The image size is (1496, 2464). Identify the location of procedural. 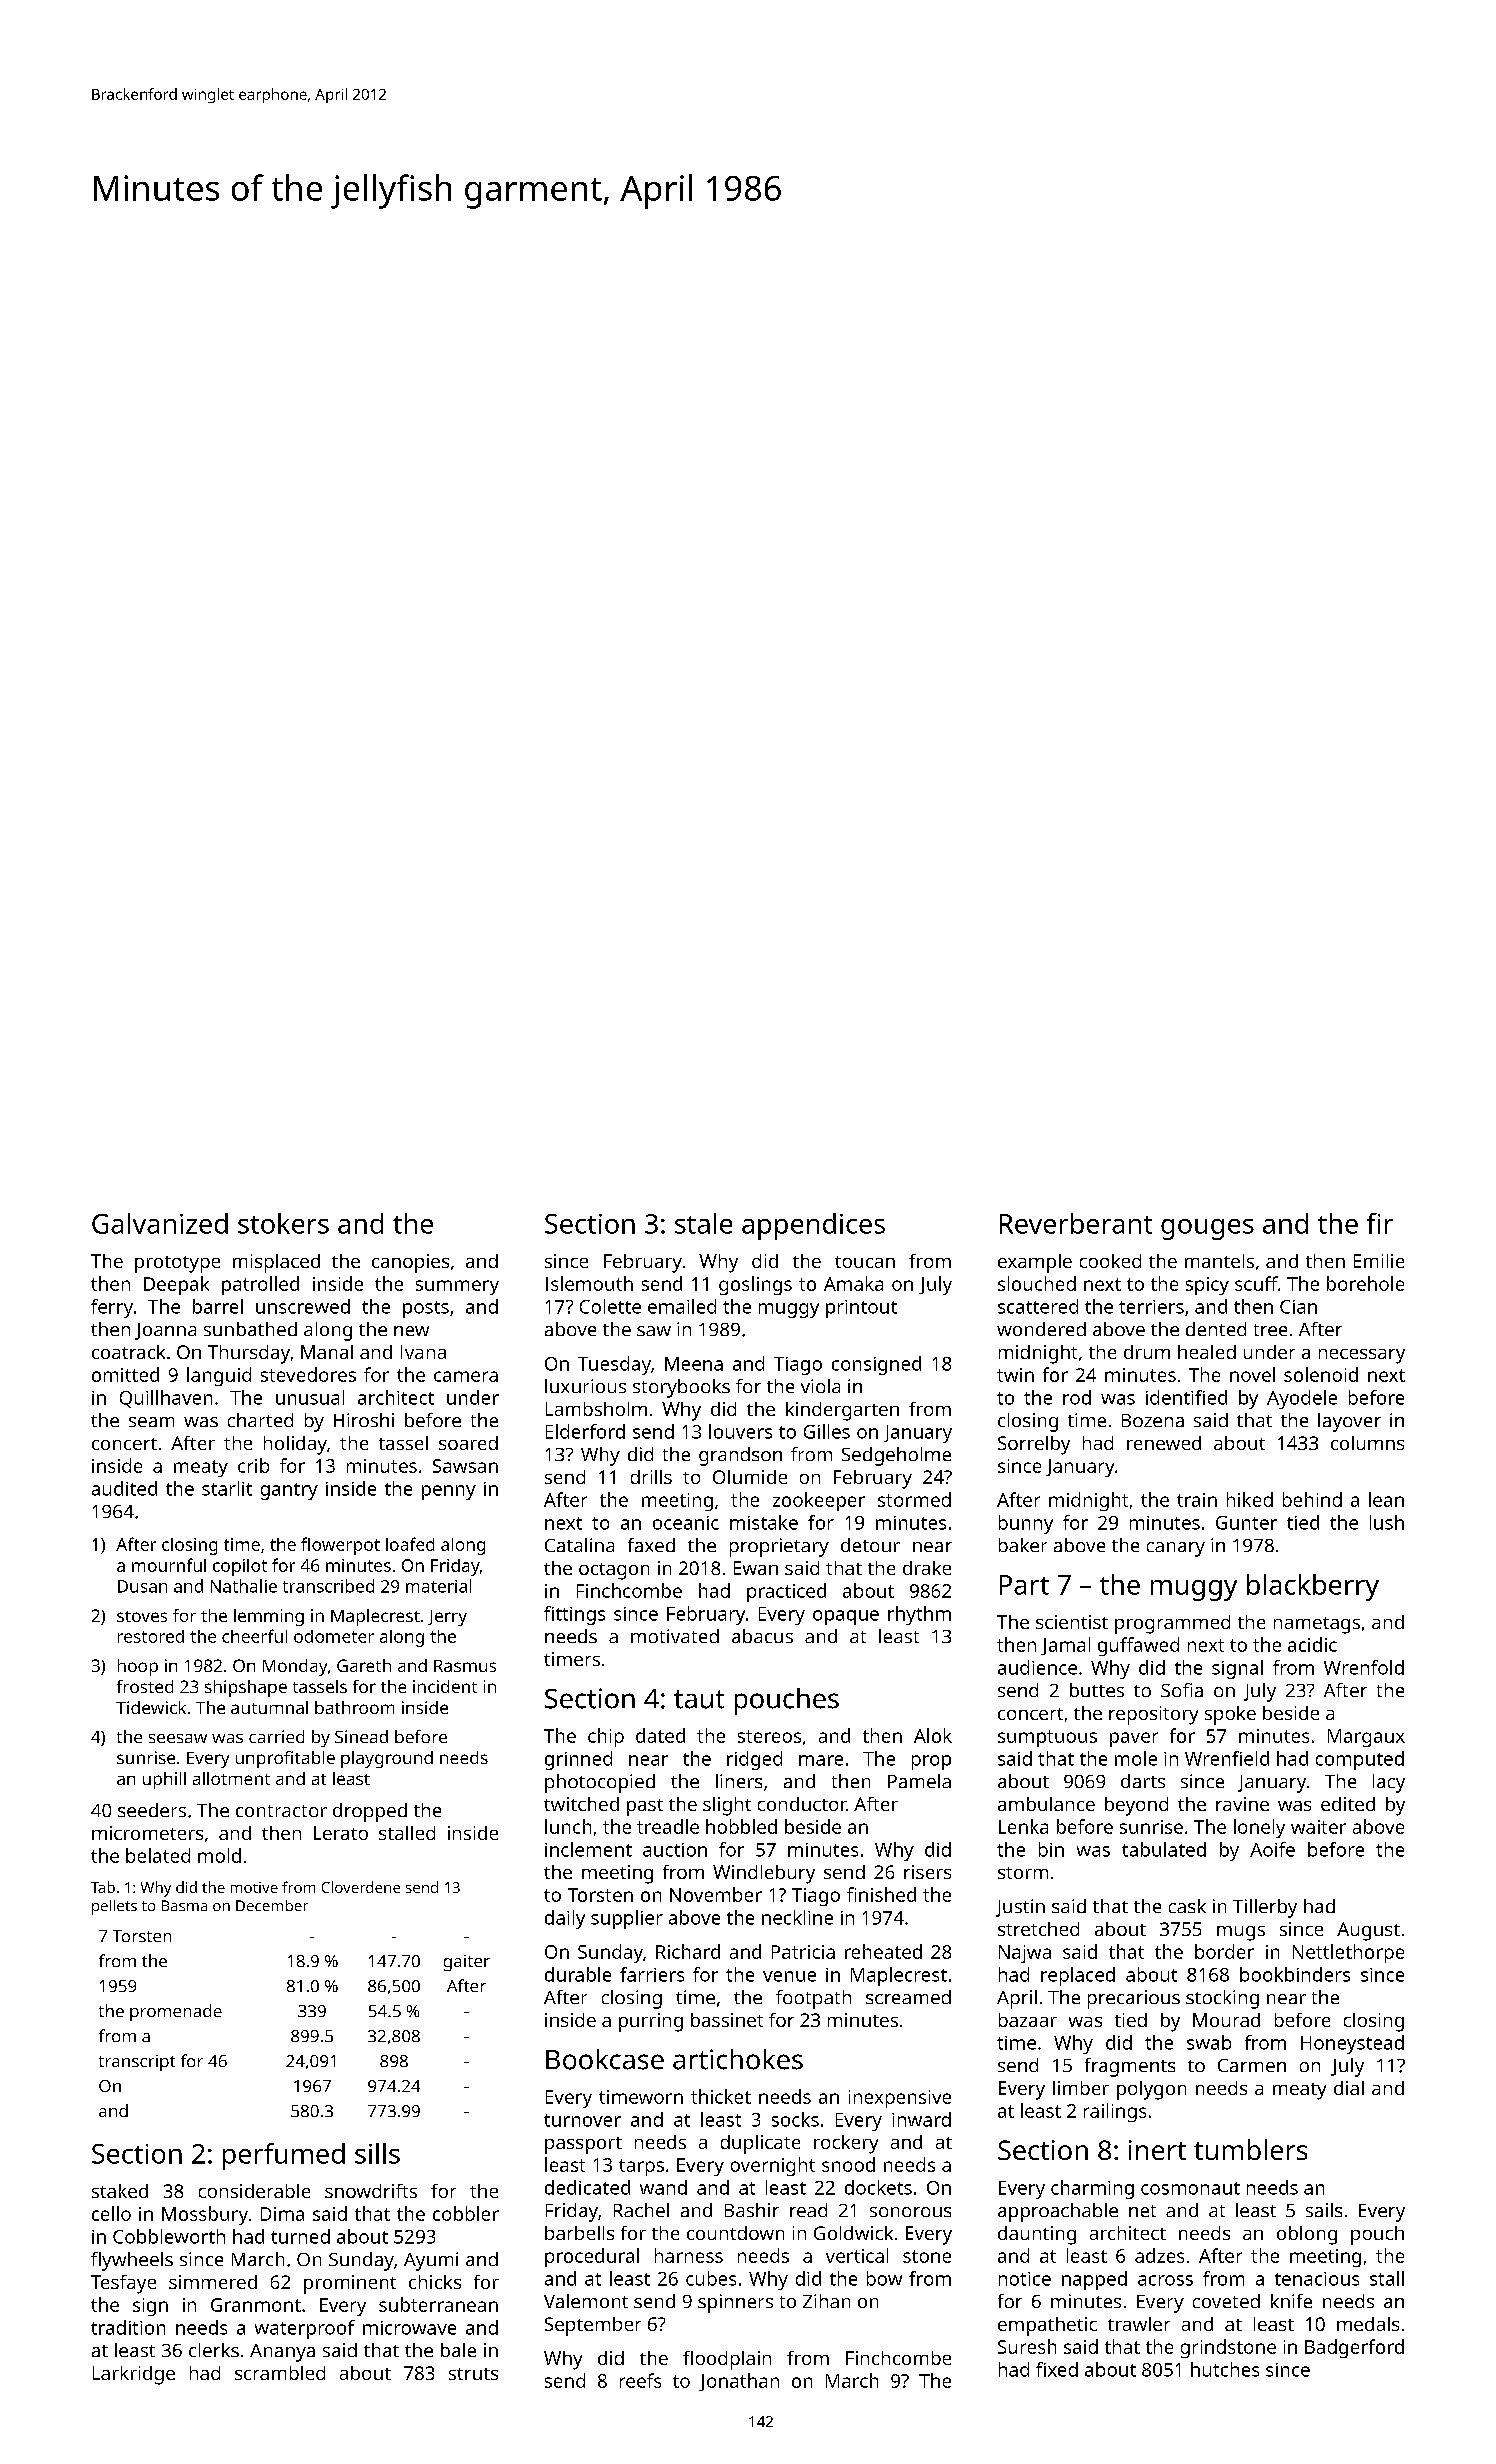
(592, 2257).
